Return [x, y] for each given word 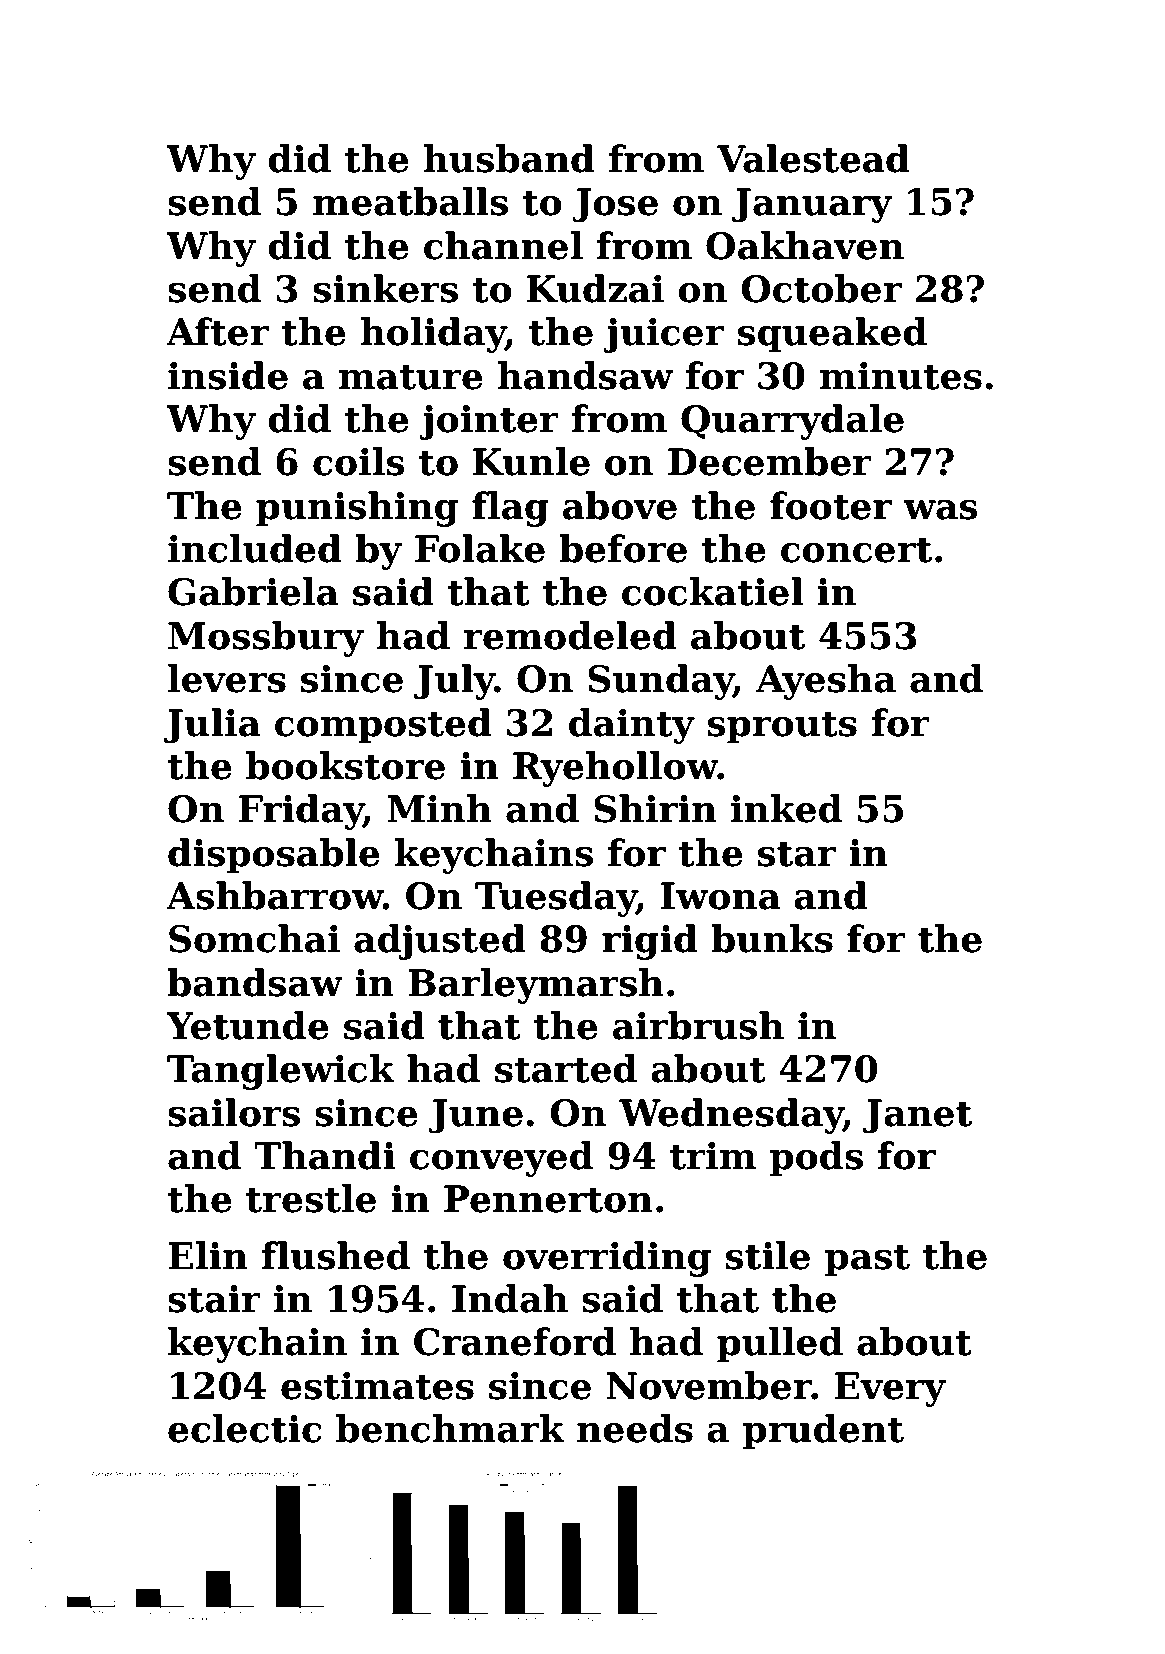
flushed [335, 1255]
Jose [615, 205]
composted [383, 726]
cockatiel [712, 591]
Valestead [813, 158]
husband [509, 158]
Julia [212, 726]
